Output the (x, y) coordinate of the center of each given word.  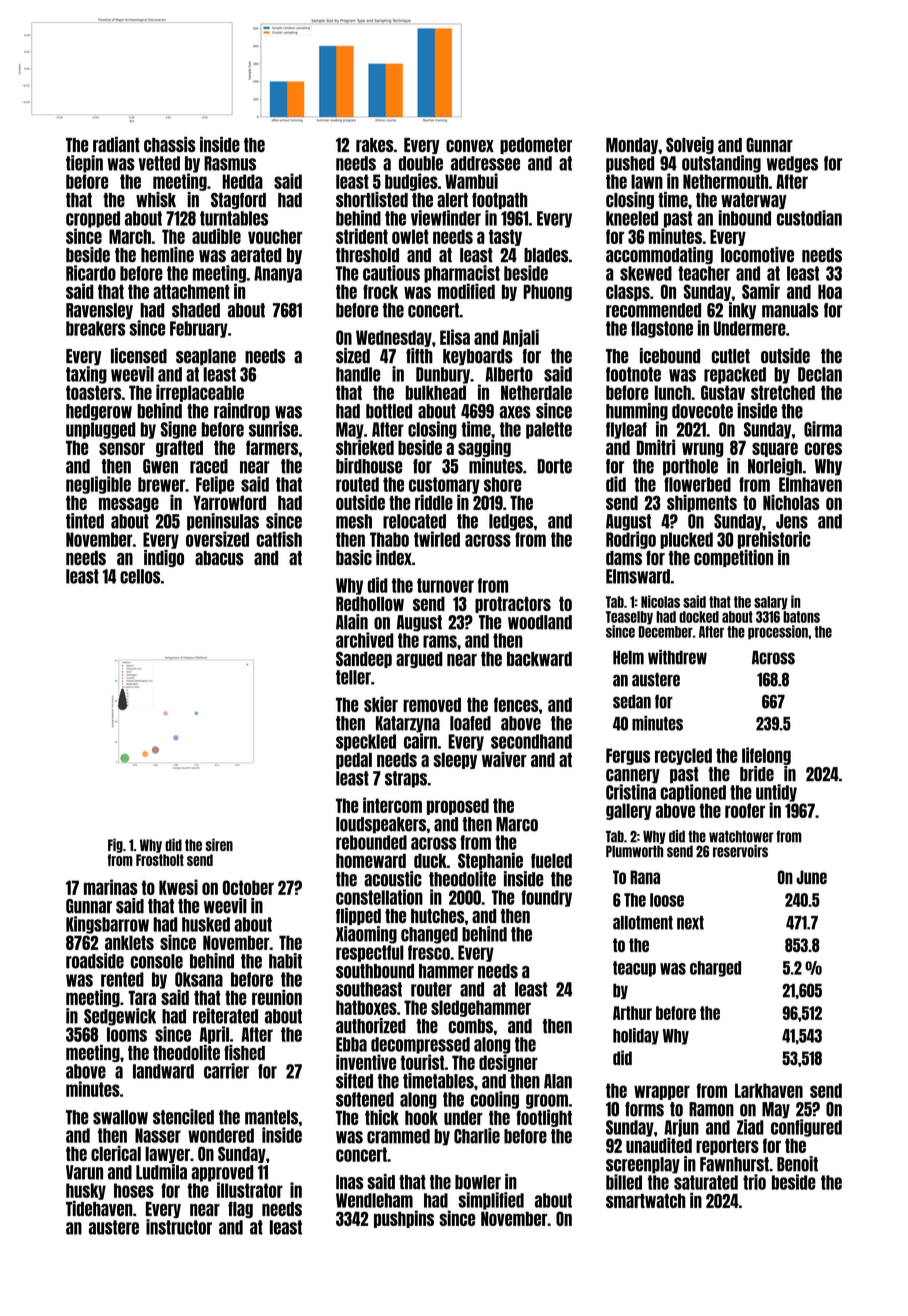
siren (219, 844)
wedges (792, 164)
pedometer (536, 146)
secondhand (531, 741)
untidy (776, 793)
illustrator (250, 1190)
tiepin (84, 164)
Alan (558, 1081)
